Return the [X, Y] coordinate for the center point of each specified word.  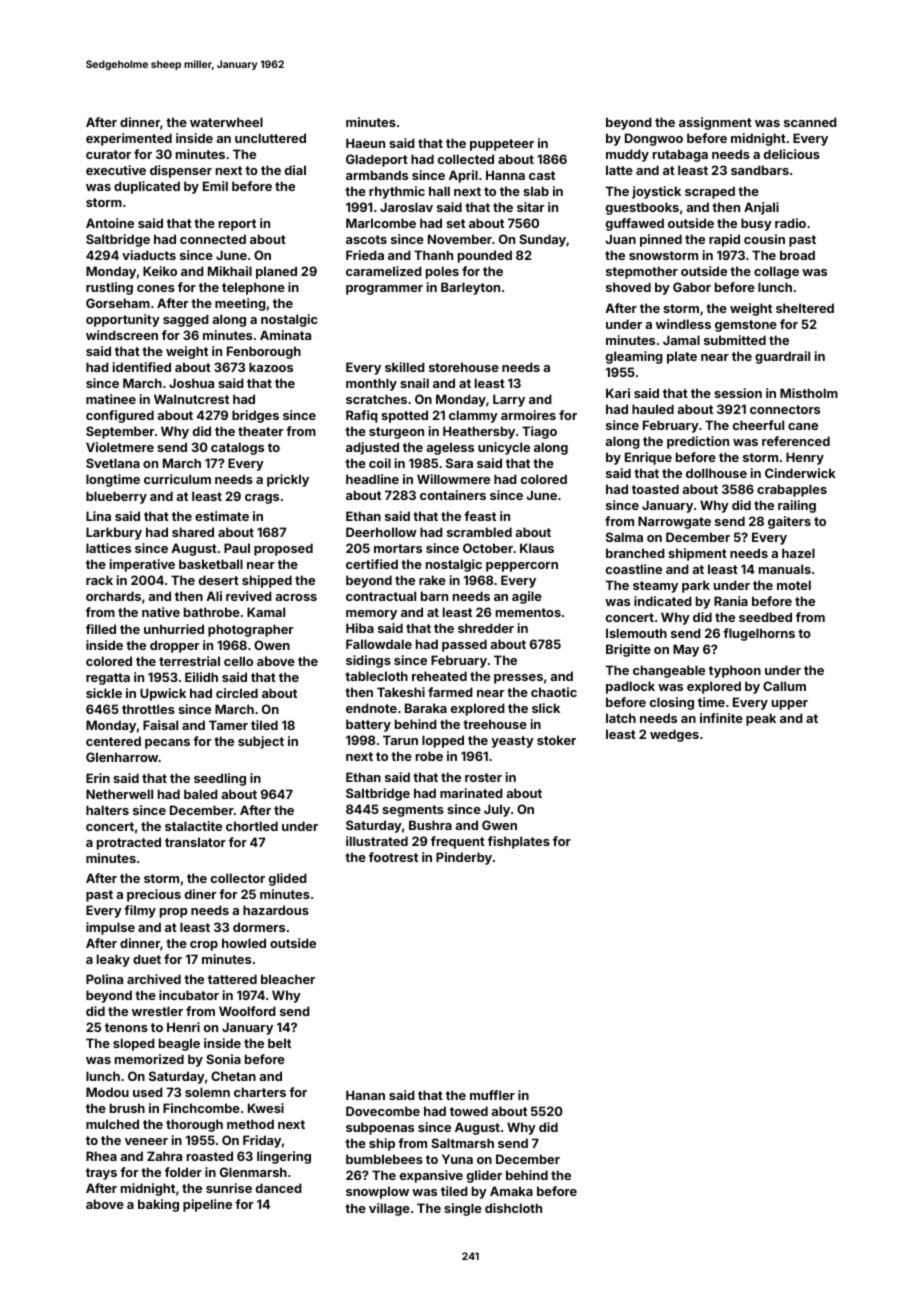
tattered [232, 979]
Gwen [499, 825]
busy [756, 224]
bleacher [288, 979]
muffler [492, 1095]
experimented [129, 139]
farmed [450, 692]
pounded [485, 256]
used [148, 1092]
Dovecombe [383, 1111]
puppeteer [502, 145]
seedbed [765, 617]
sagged [186, 320]
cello [238, 661]
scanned [810, 122]
